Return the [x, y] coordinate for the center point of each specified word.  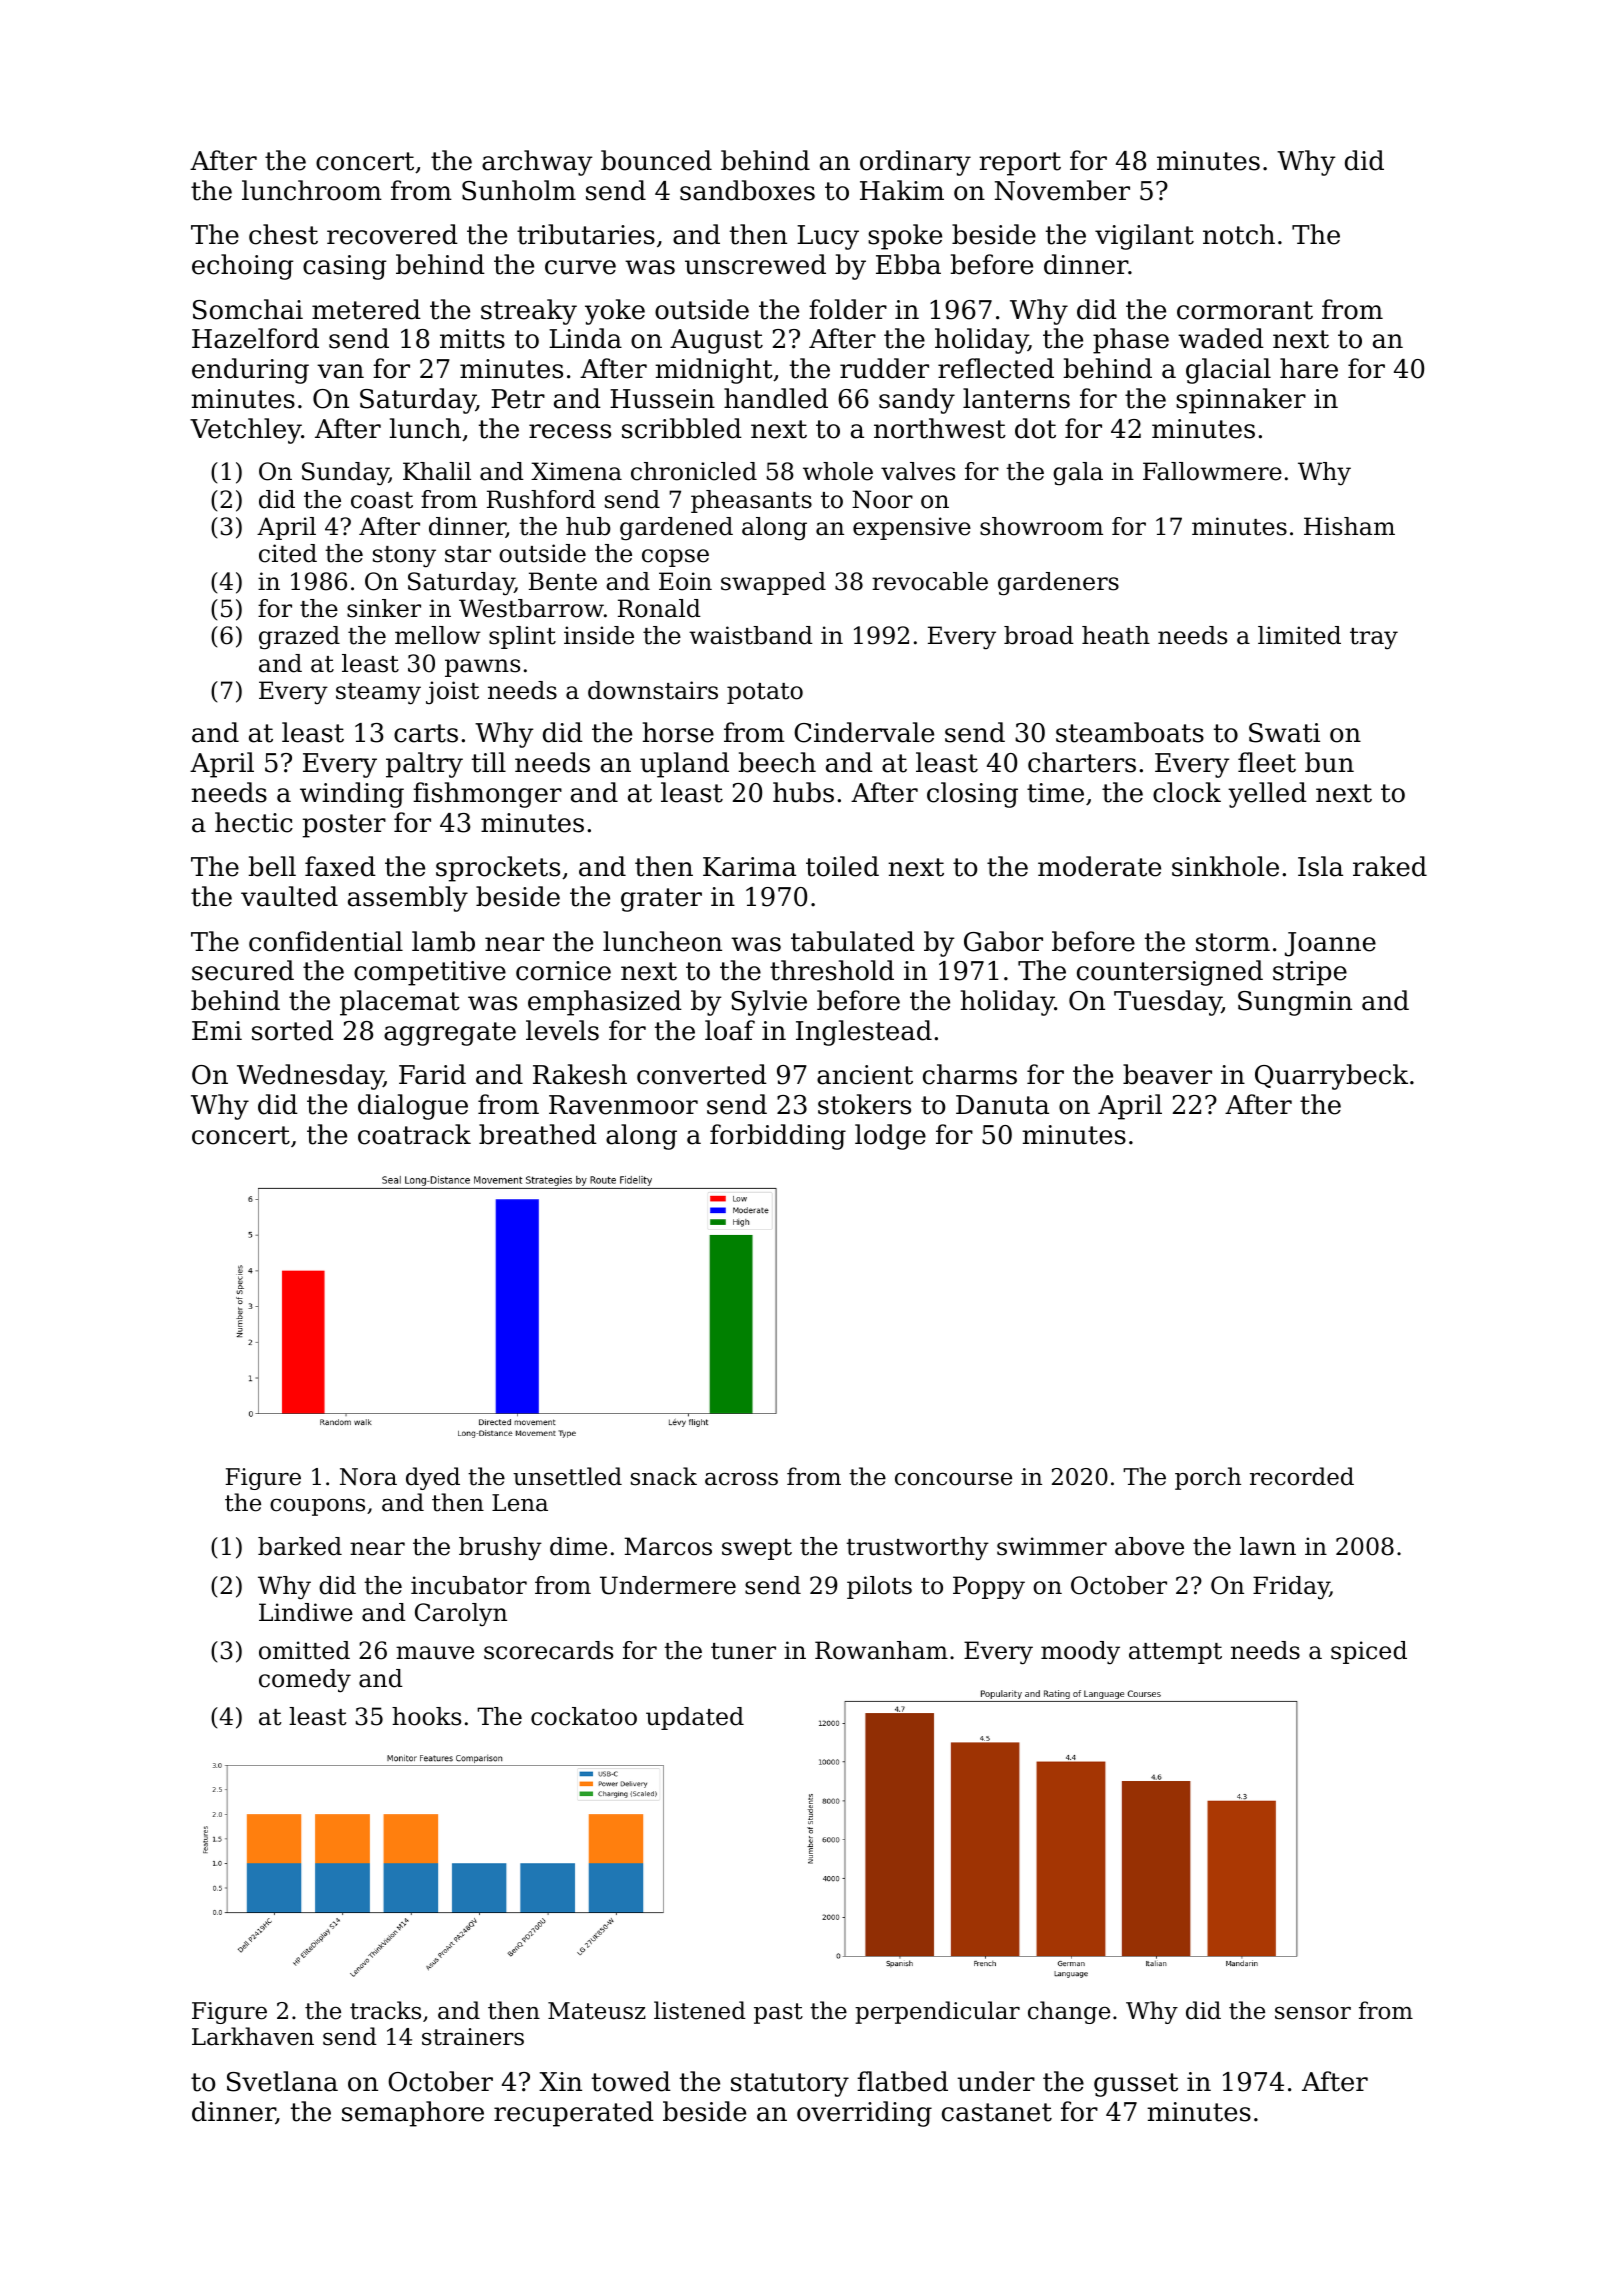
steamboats [1130, 732]
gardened [676, 528]
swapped [773, 583]
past [778, 2013]
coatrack [414, 1134]
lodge [890, 1137]
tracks [385, 2010]
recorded [1302, 1476]
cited [288, 553]
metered [366, 309]
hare [1309, 368]
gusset [1136, 2085]
